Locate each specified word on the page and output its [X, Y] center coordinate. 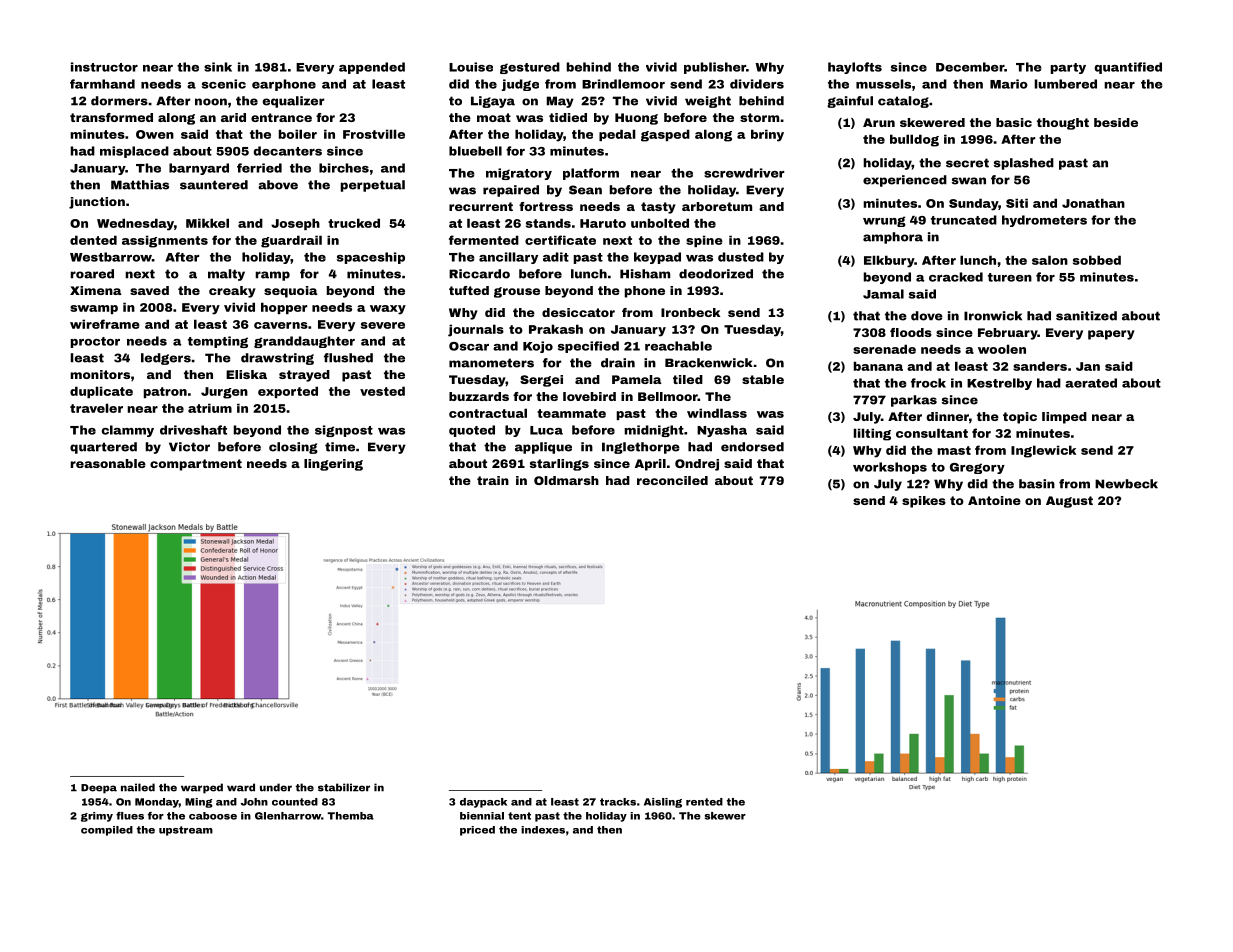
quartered [103, 448]
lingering [333, 465]
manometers [491, 363]
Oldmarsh [566, 480]
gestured [530, 68]
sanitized [1086, 316]
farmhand [102, 84]
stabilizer [344, 787]
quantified [1128, 68]
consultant [932, 433]
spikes [924, 502]
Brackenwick [709, 363]
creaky [232, 292]
